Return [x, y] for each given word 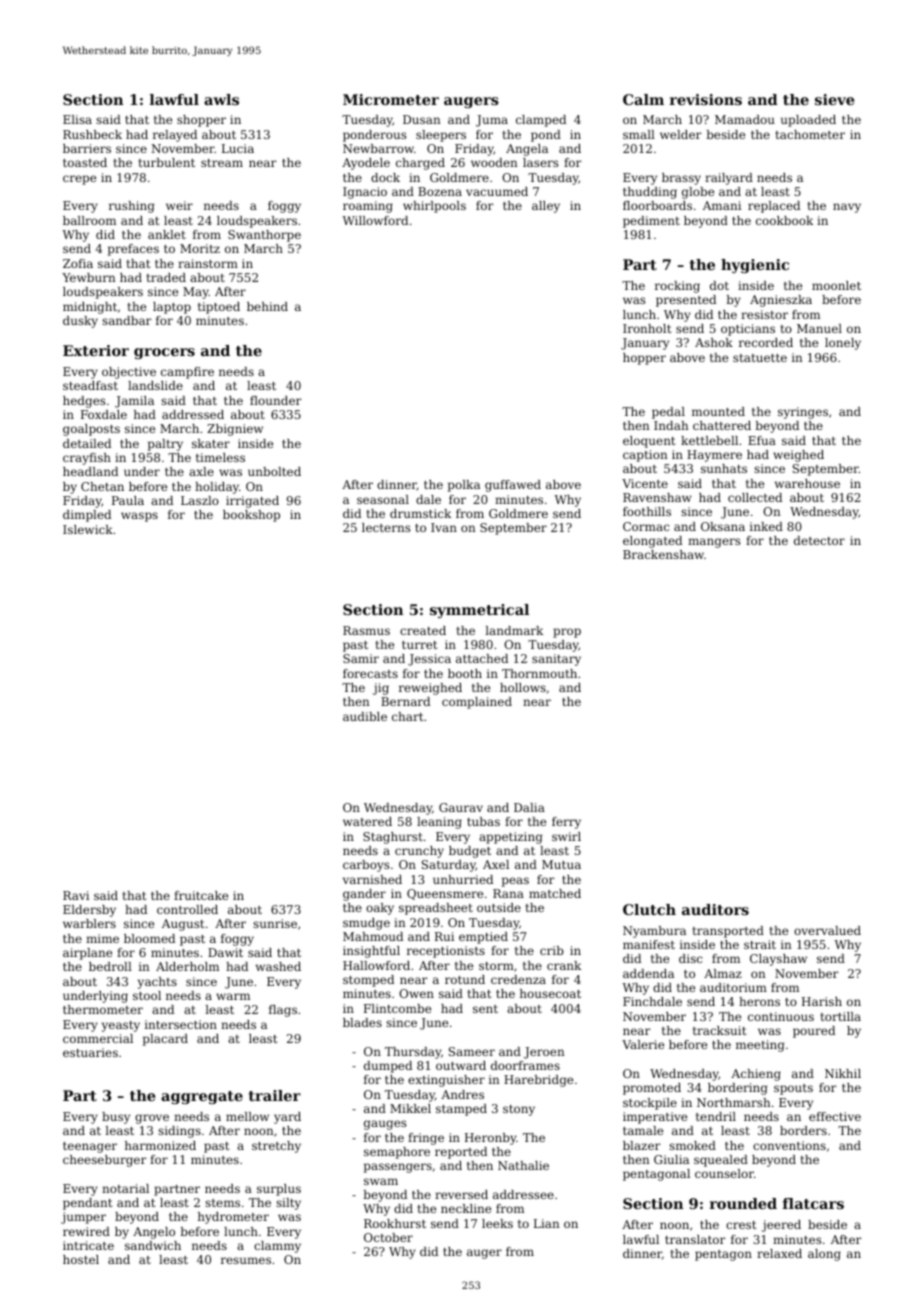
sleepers [441, 136]
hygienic [755, 266]
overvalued [827, 930]
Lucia [238, 148]
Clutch [649, 909]
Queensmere [445, 894]
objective [129, 373]
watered [367, 821]
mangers [714, 543]
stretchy [276, 1147]
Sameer [472, 1051]
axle [201, 471]
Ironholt [647, 328]
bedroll [110, 966]
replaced [774, 207]
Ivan [444, 527]
